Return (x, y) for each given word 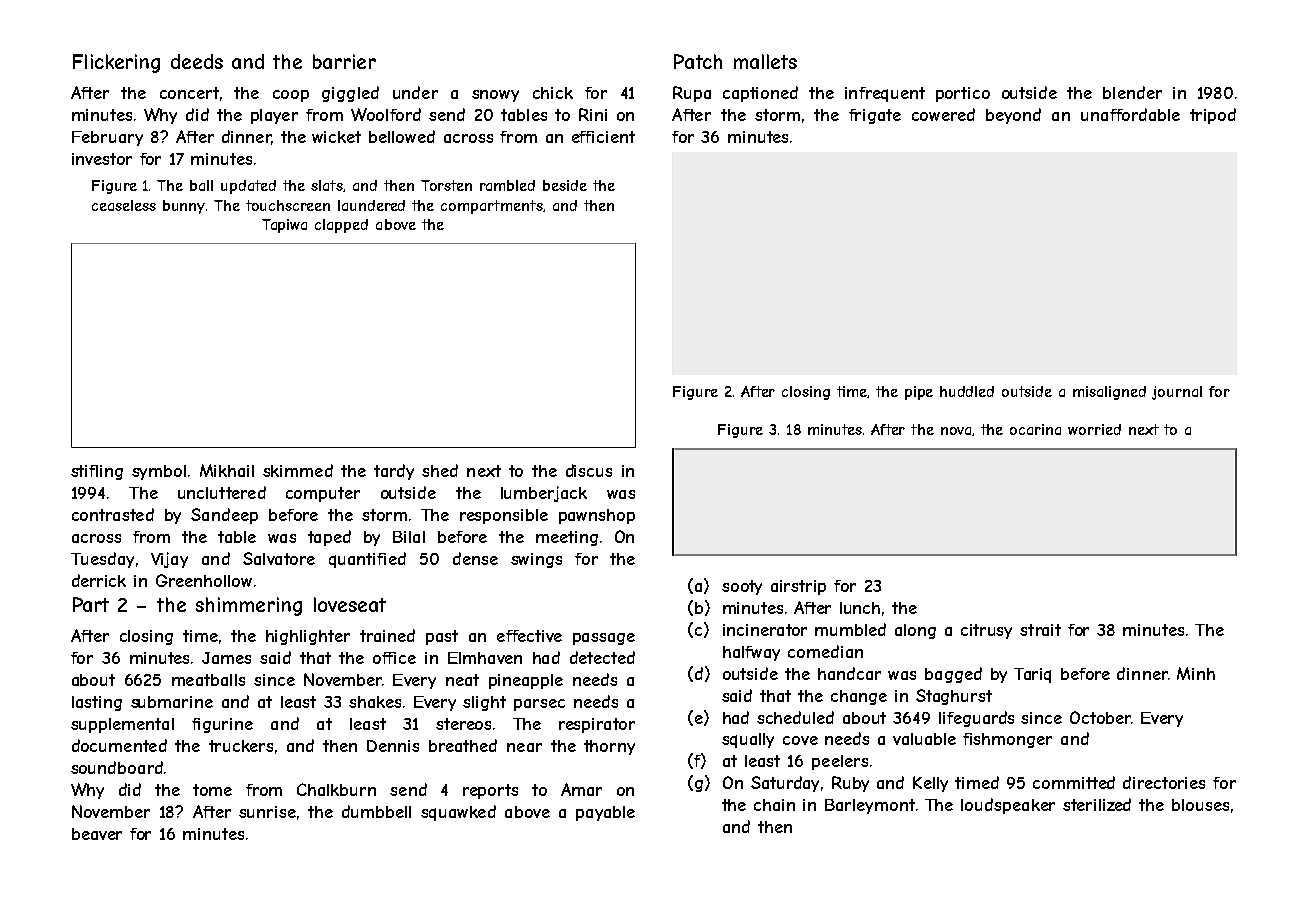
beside (565, 185)
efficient (603, 137)
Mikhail (227, 470)
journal (1177, 393)
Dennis (393, 746)
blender (1132, 92)
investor (102, 159)
